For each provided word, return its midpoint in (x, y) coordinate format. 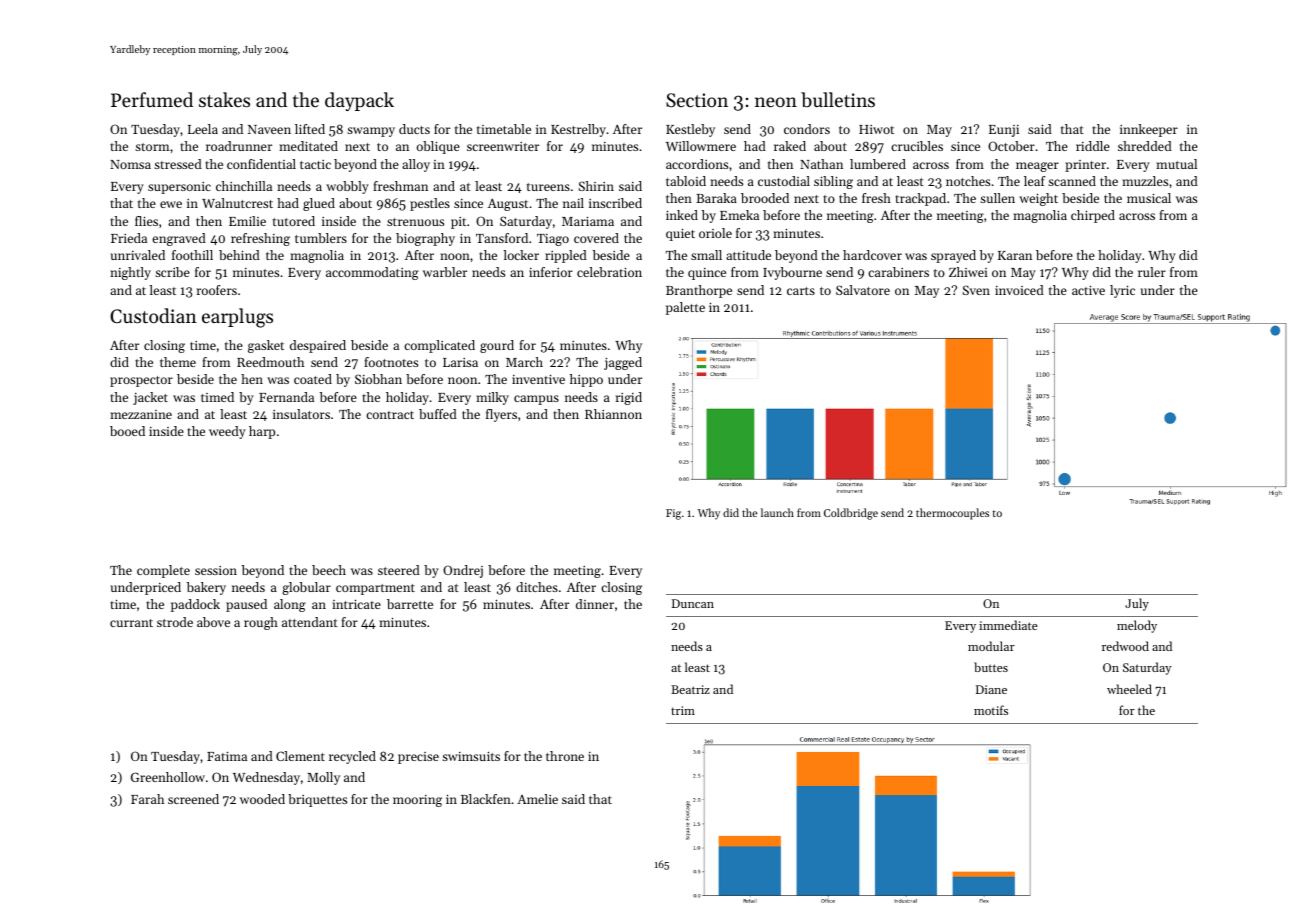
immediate (1008, 625)
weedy (227, 432)
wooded (262, 799)
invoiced (1019, 290)
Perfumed (152, 99)
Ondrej (463, 571)
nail (573, 203)
